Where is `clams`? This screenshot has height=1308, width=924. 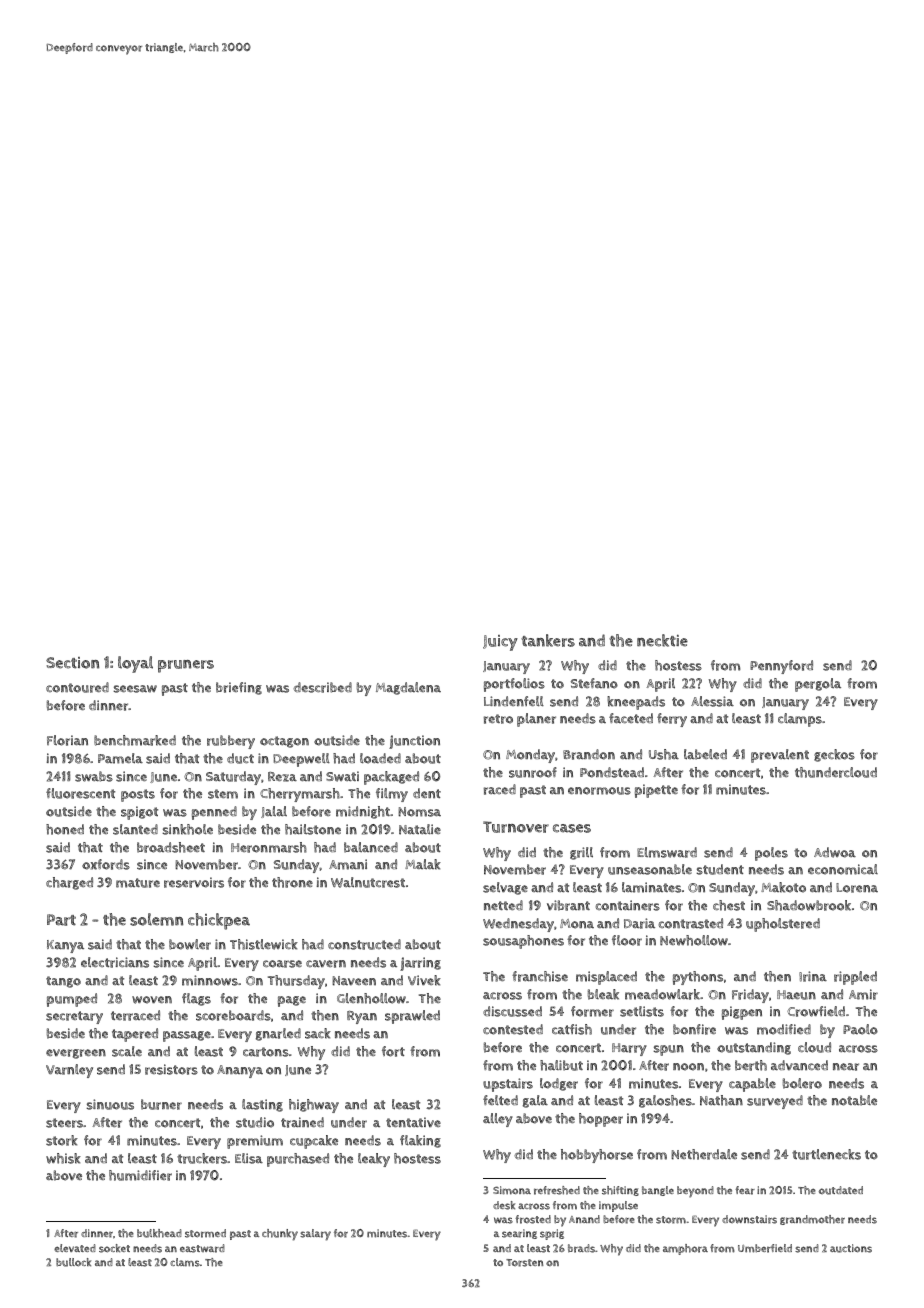
clams is located at coordinates (185, 1262).
